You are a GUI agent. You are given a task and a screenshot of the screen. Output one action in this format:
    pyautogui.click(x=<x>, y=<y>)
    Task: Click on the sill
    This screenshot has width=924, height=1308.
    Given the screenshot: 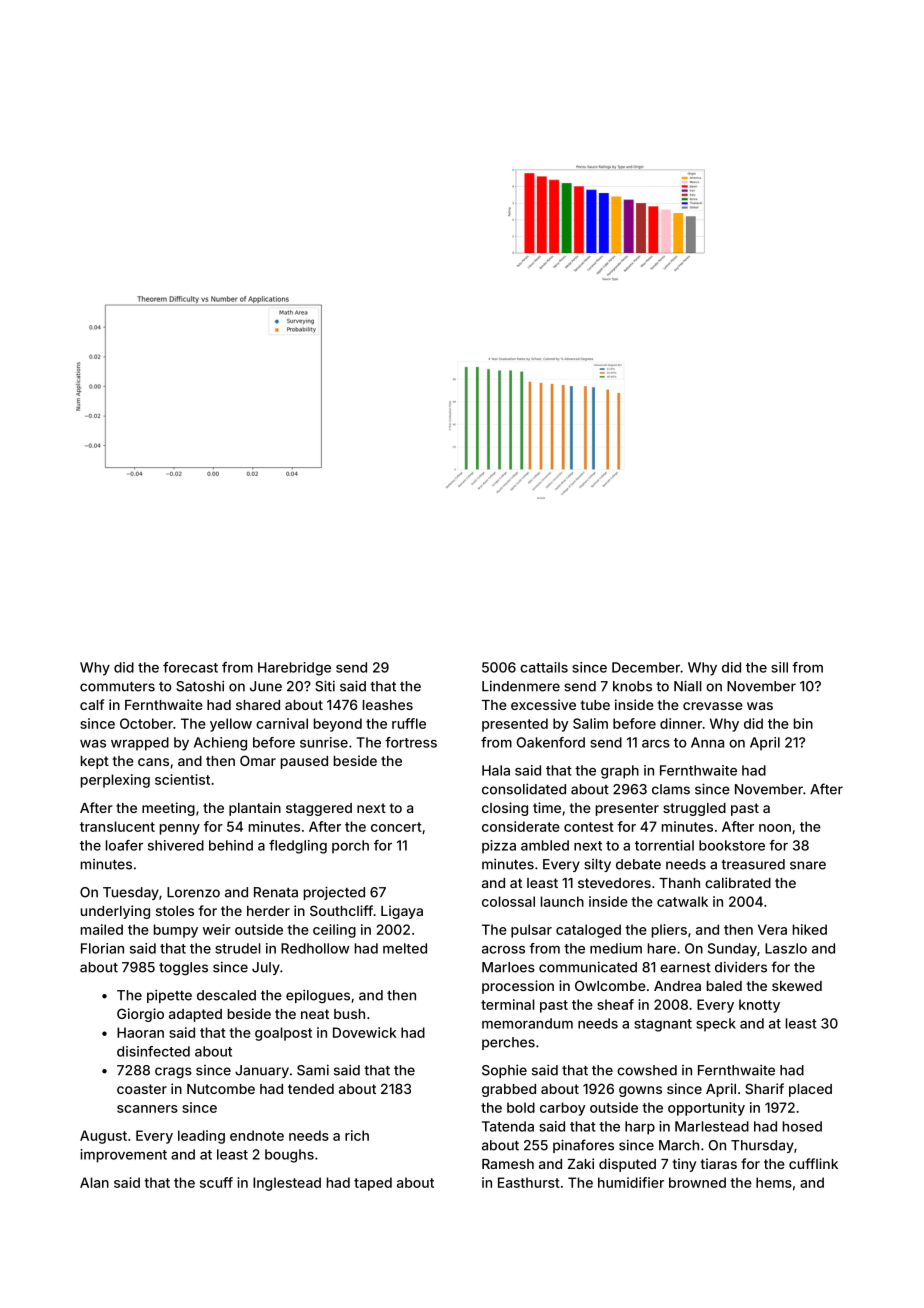 What is the action you would take?
    pyautogui.click(x=779, y=667)
